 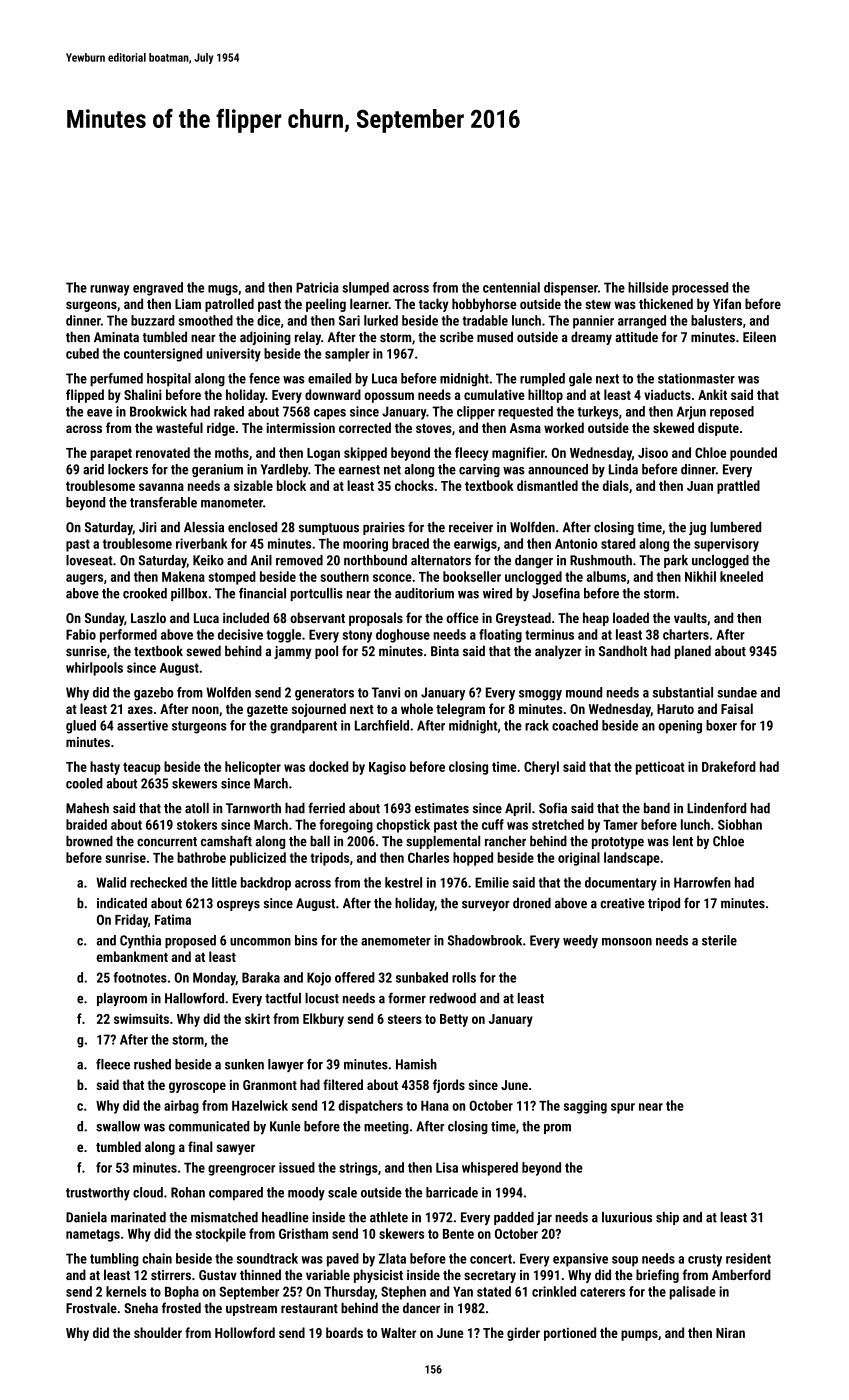 What do you see at coordinates (197, 808) in the screenshot?
I see `atoll` at bounding box center [197, 808].
